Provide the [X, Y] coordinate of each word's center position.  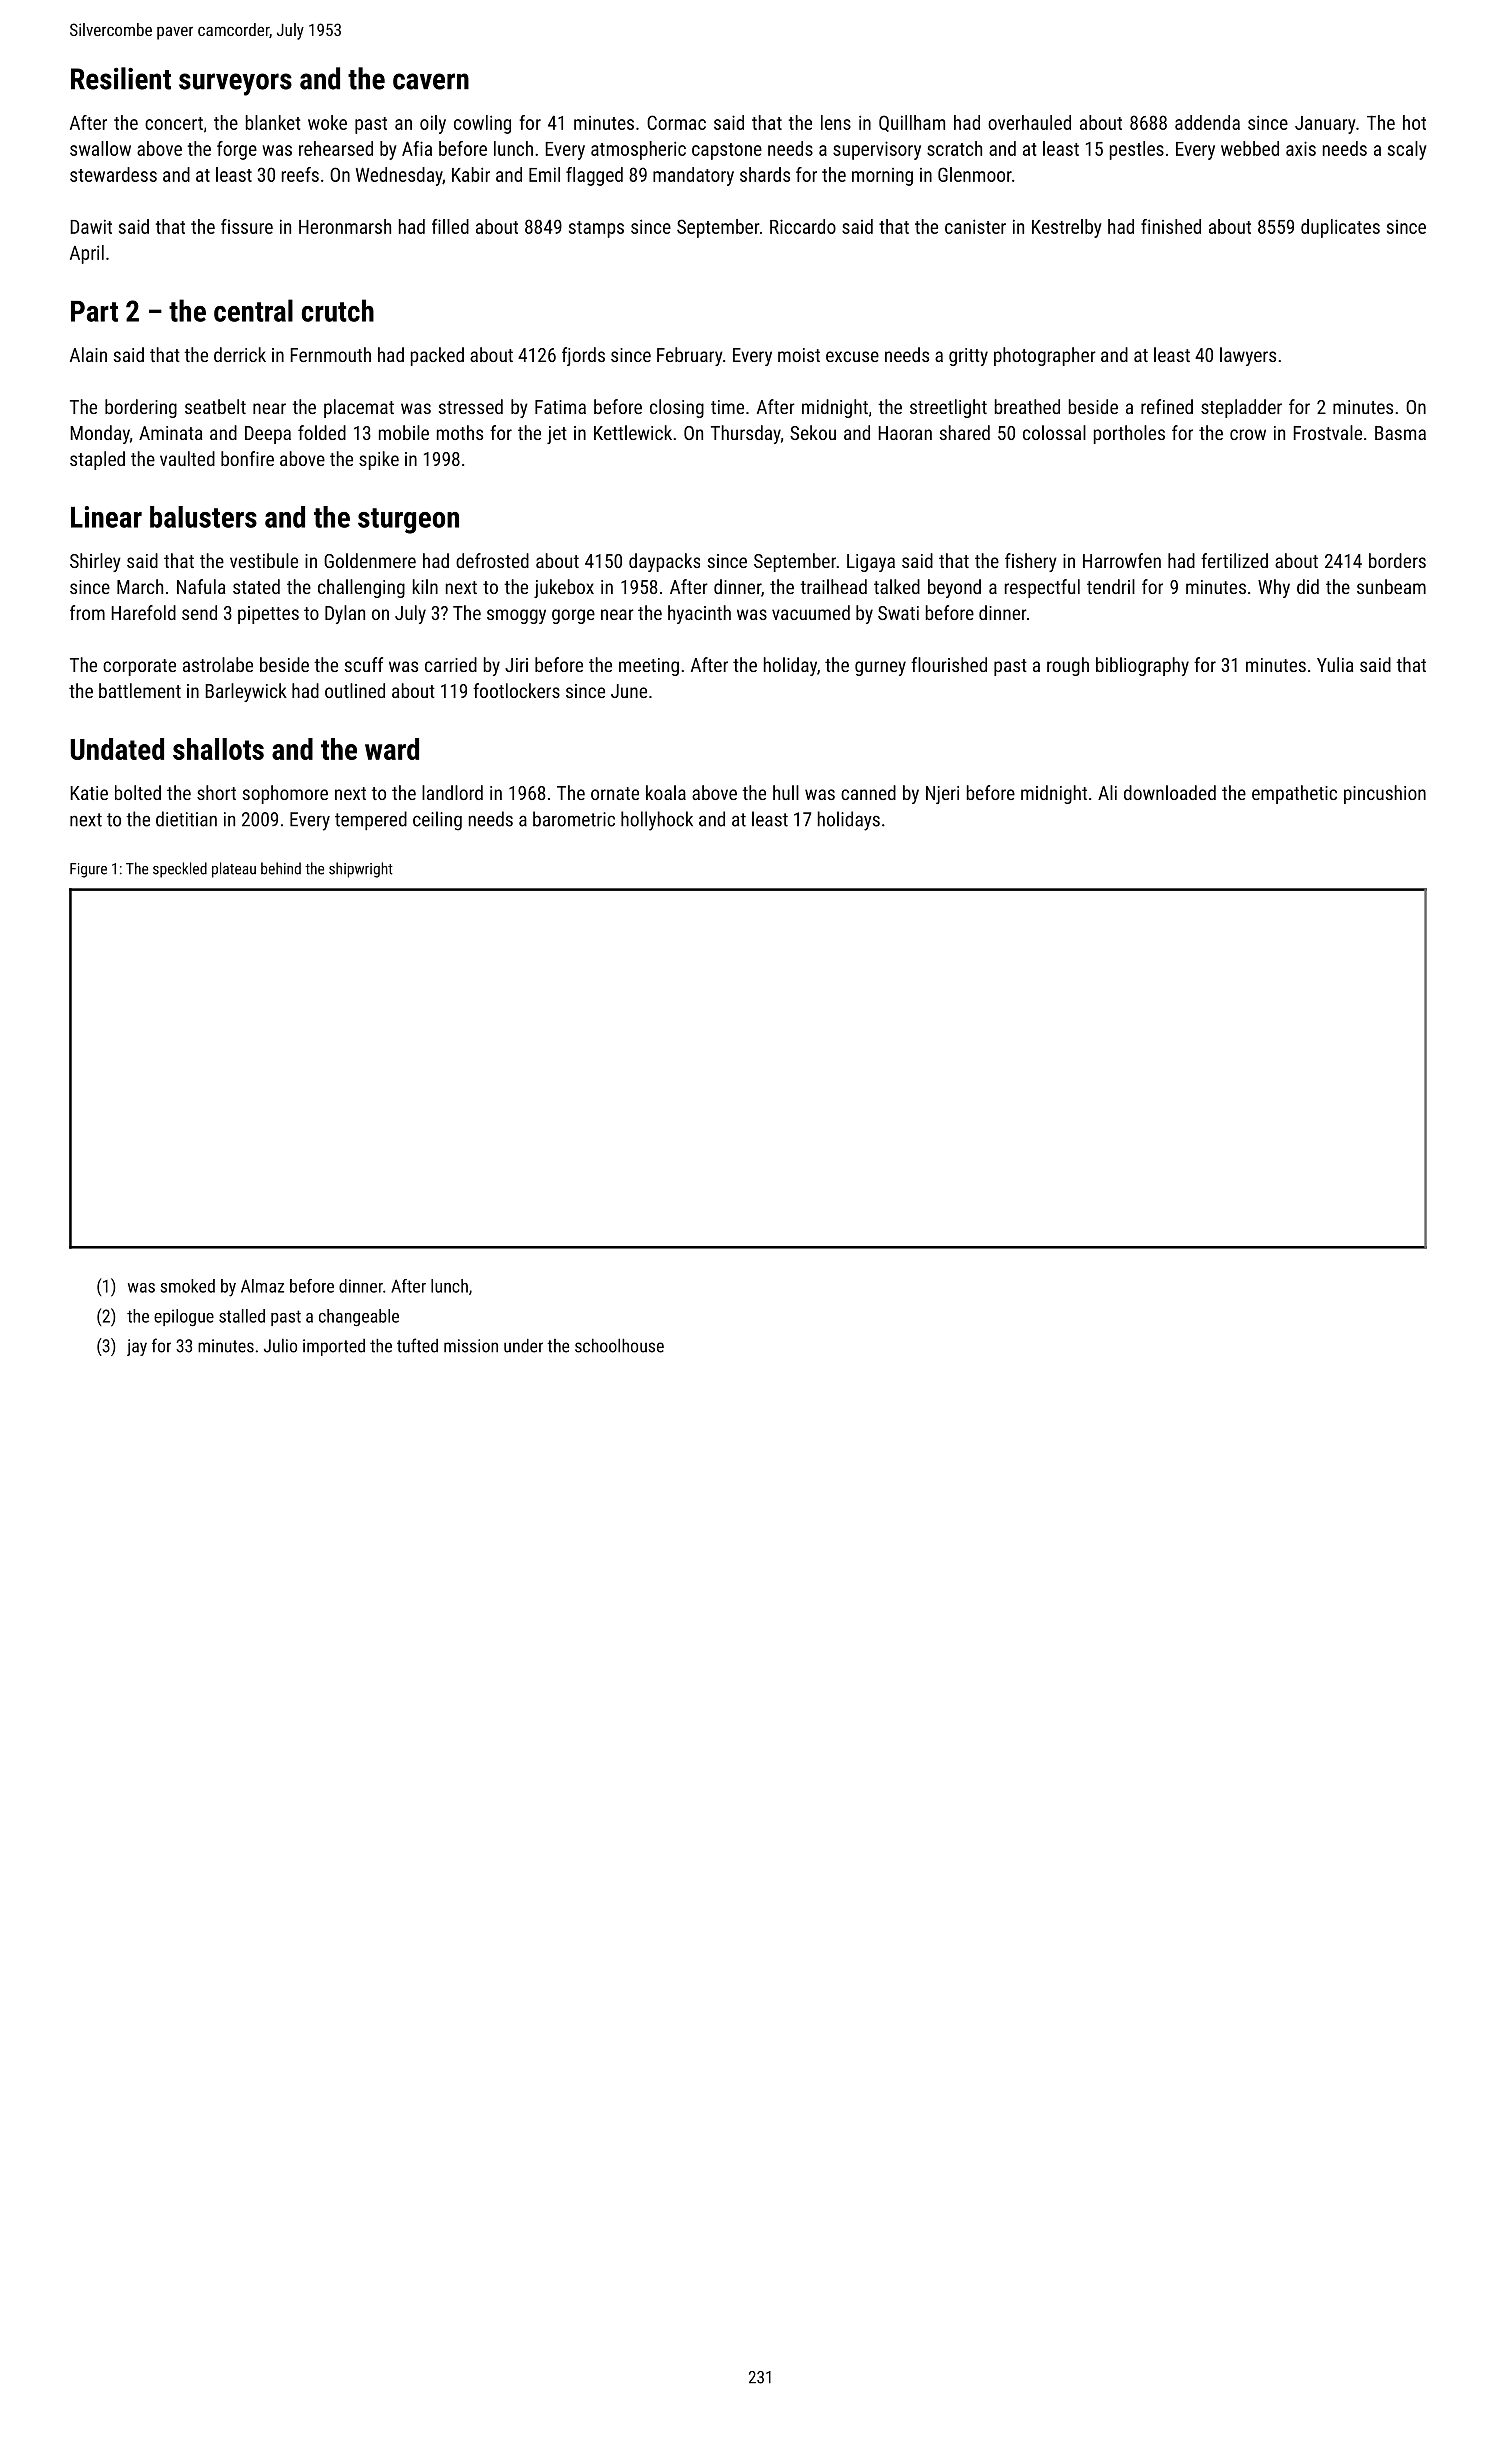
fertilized [1234, 560]
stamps [596, 229]
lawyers [1248, 356]
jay [137, 1347]
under [523, 1346]
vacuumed [811, 612]
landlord [452, 792]
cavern [431, 81]
